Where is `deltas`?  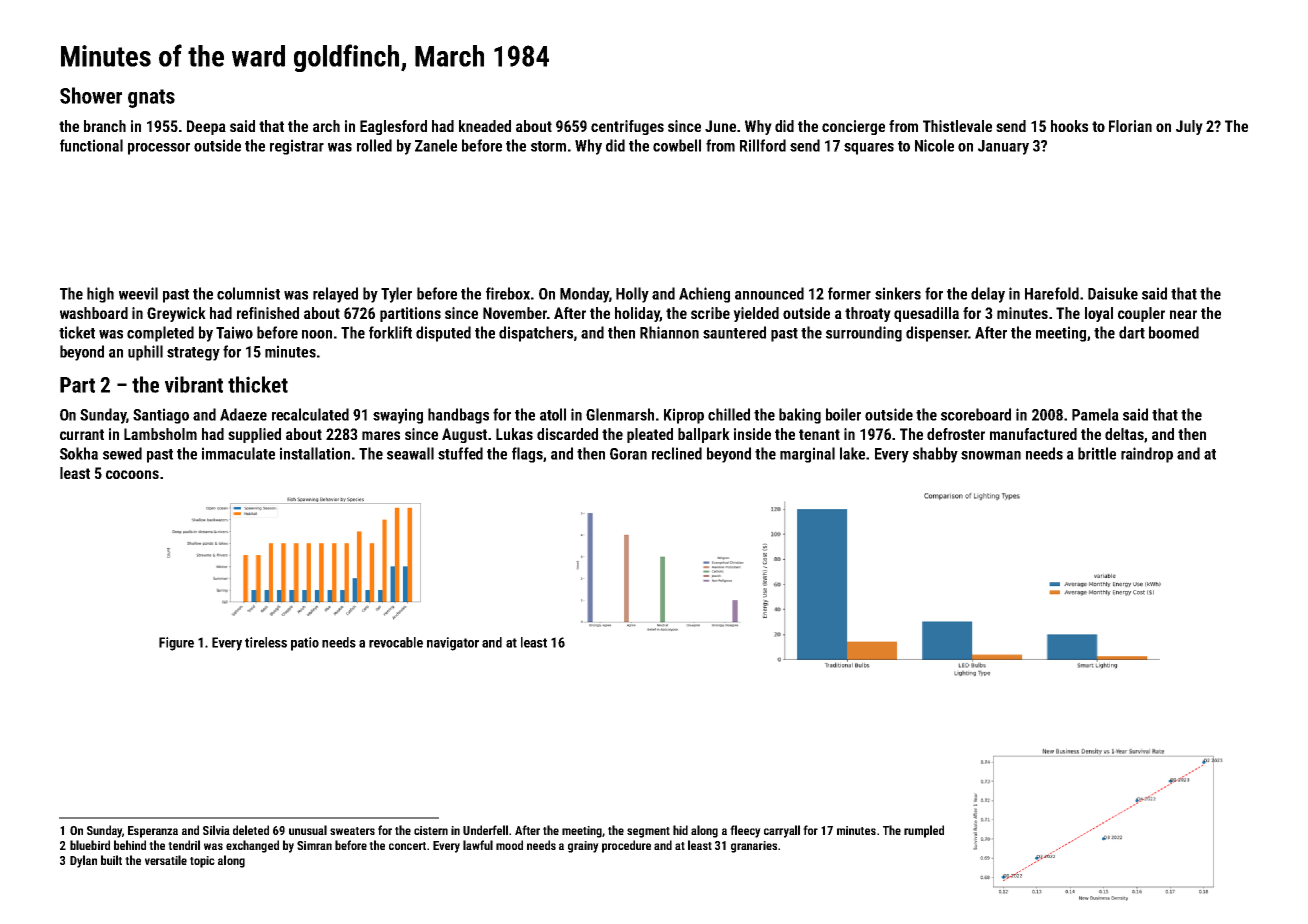
deltas is located at coordinates (1124, 434).
